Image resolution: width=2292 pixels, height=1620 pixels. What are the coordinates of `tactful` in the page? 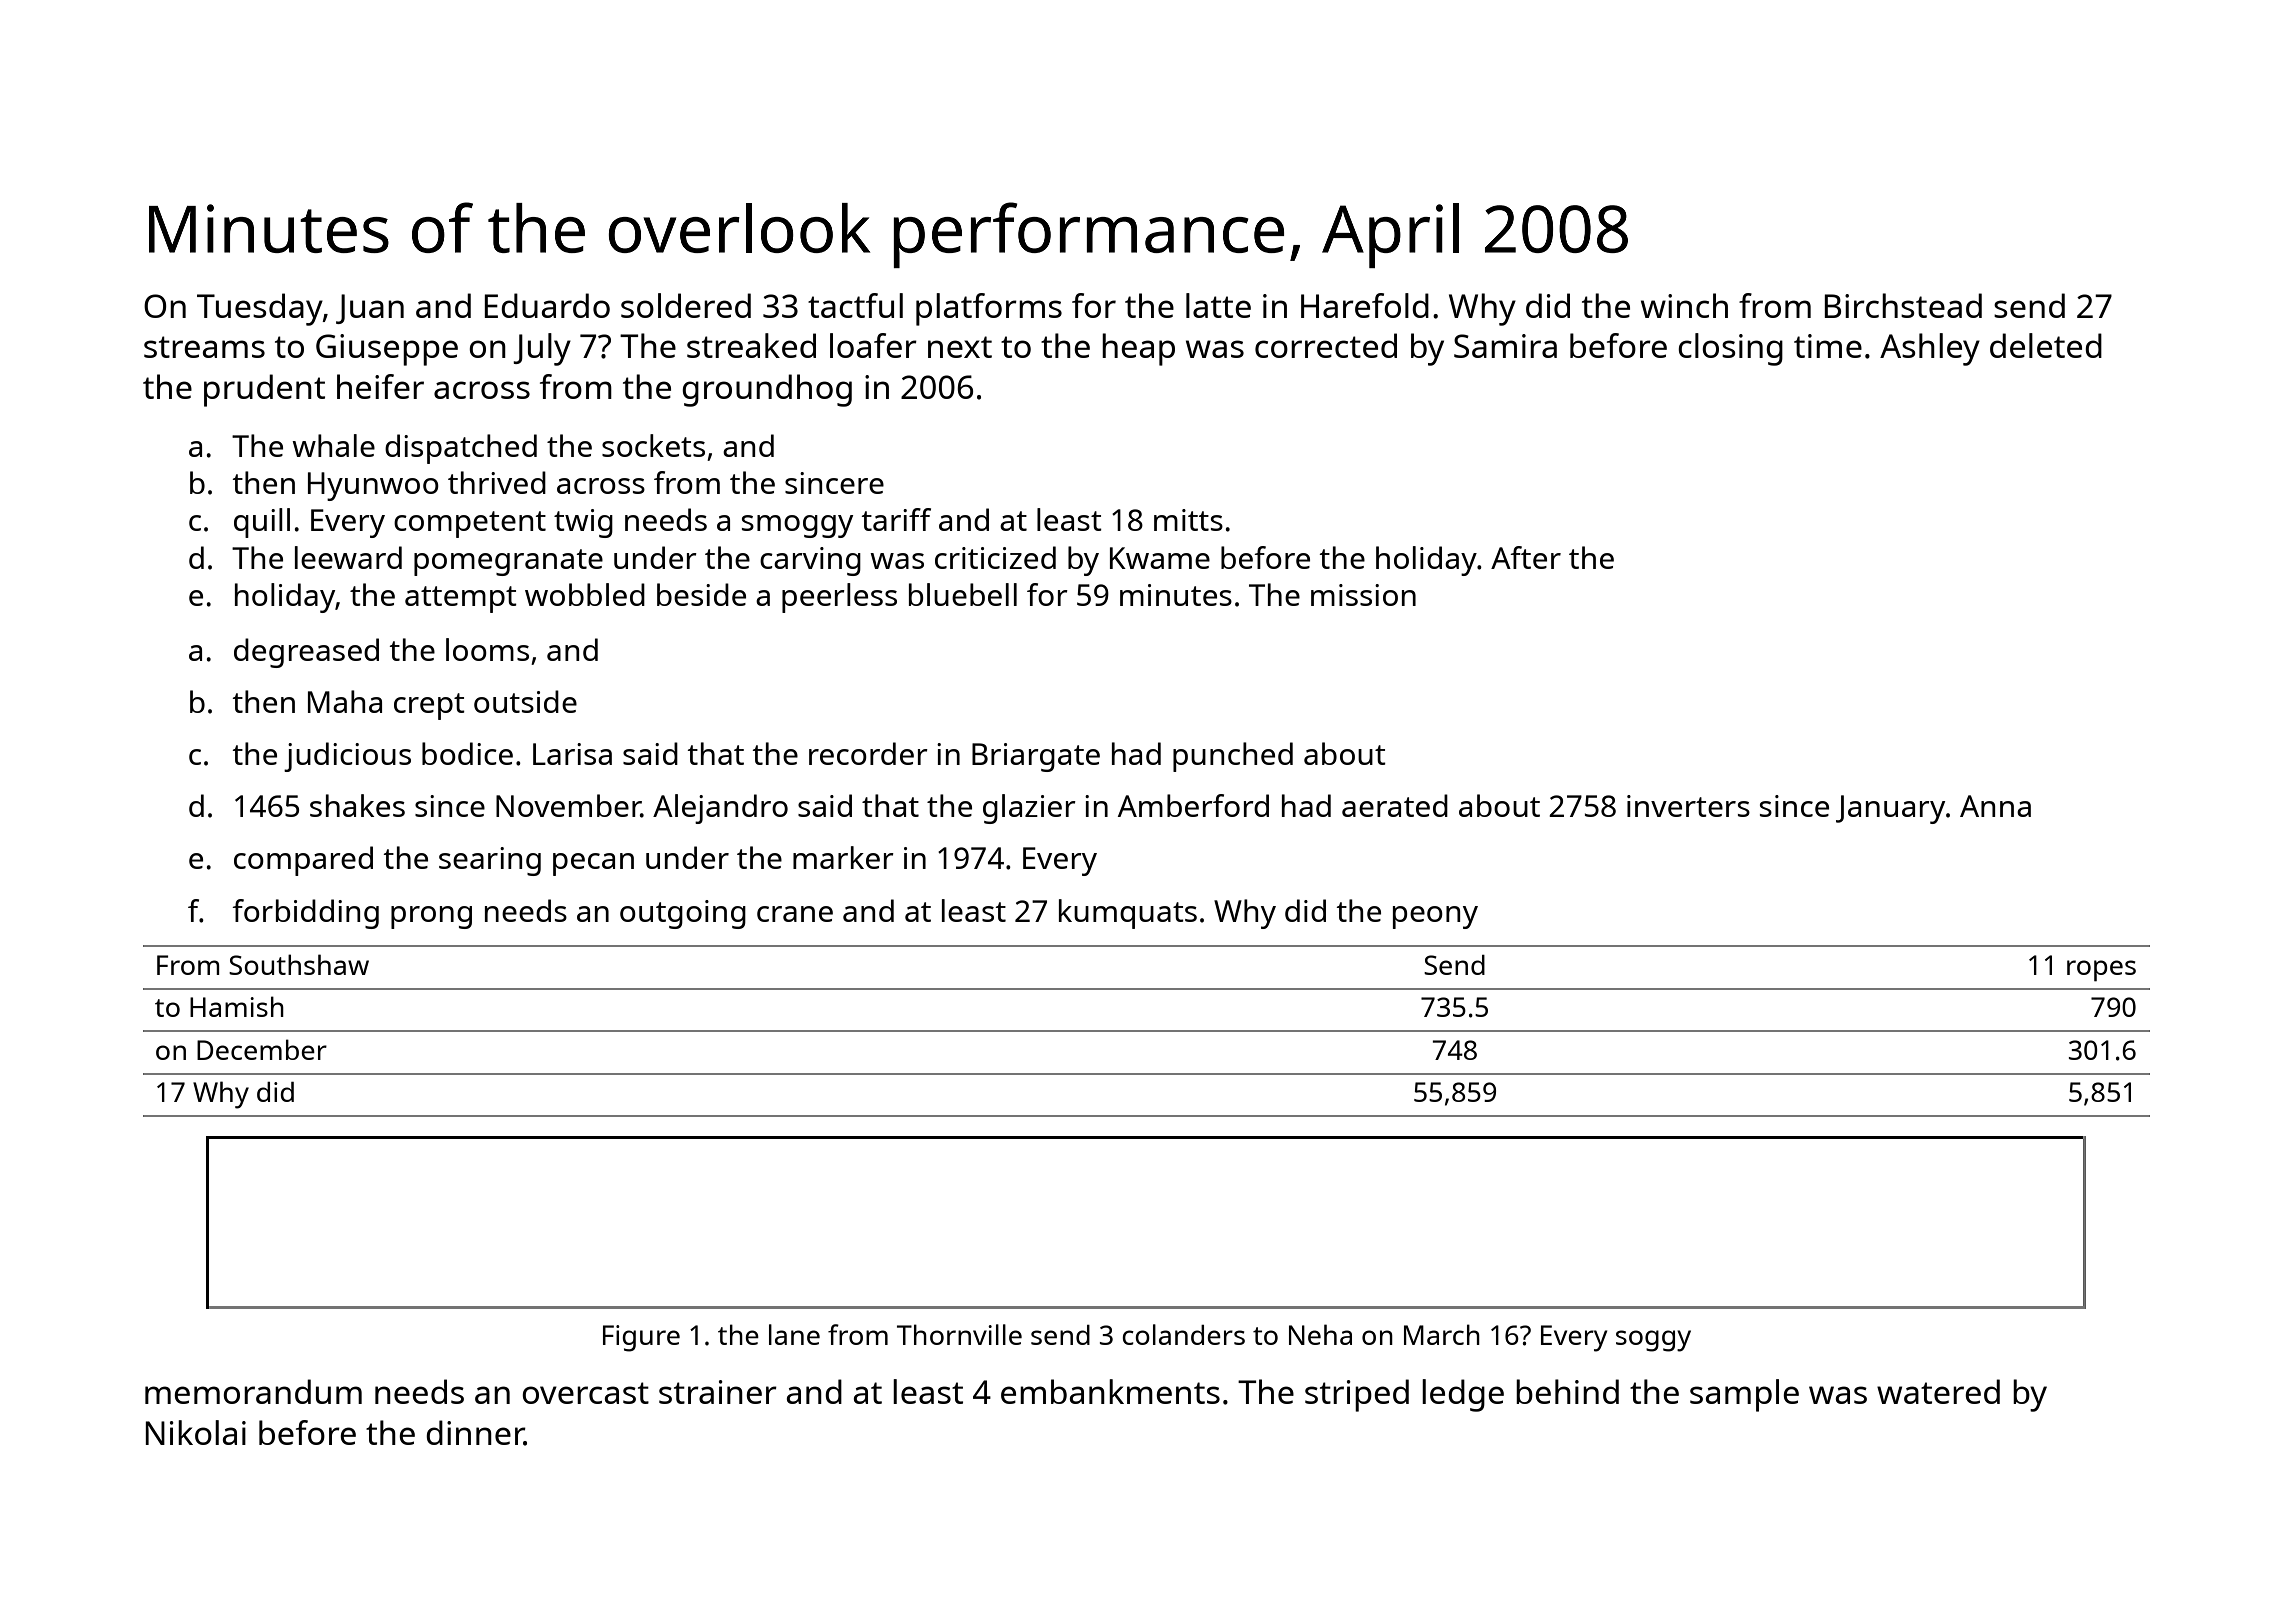 It's located at (855, 305).
